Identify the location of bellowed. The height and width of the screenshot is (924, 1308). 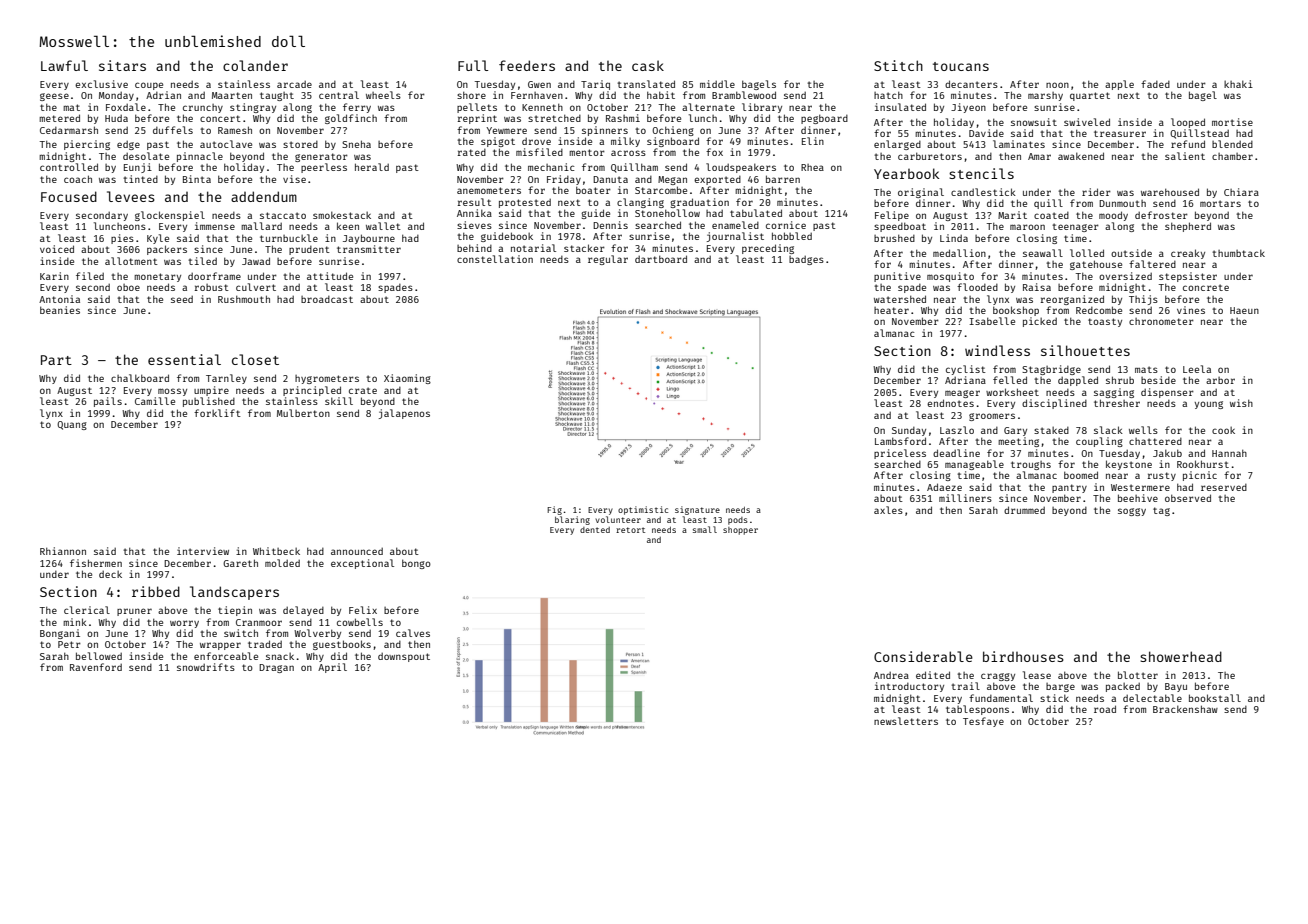
(99, 656).
